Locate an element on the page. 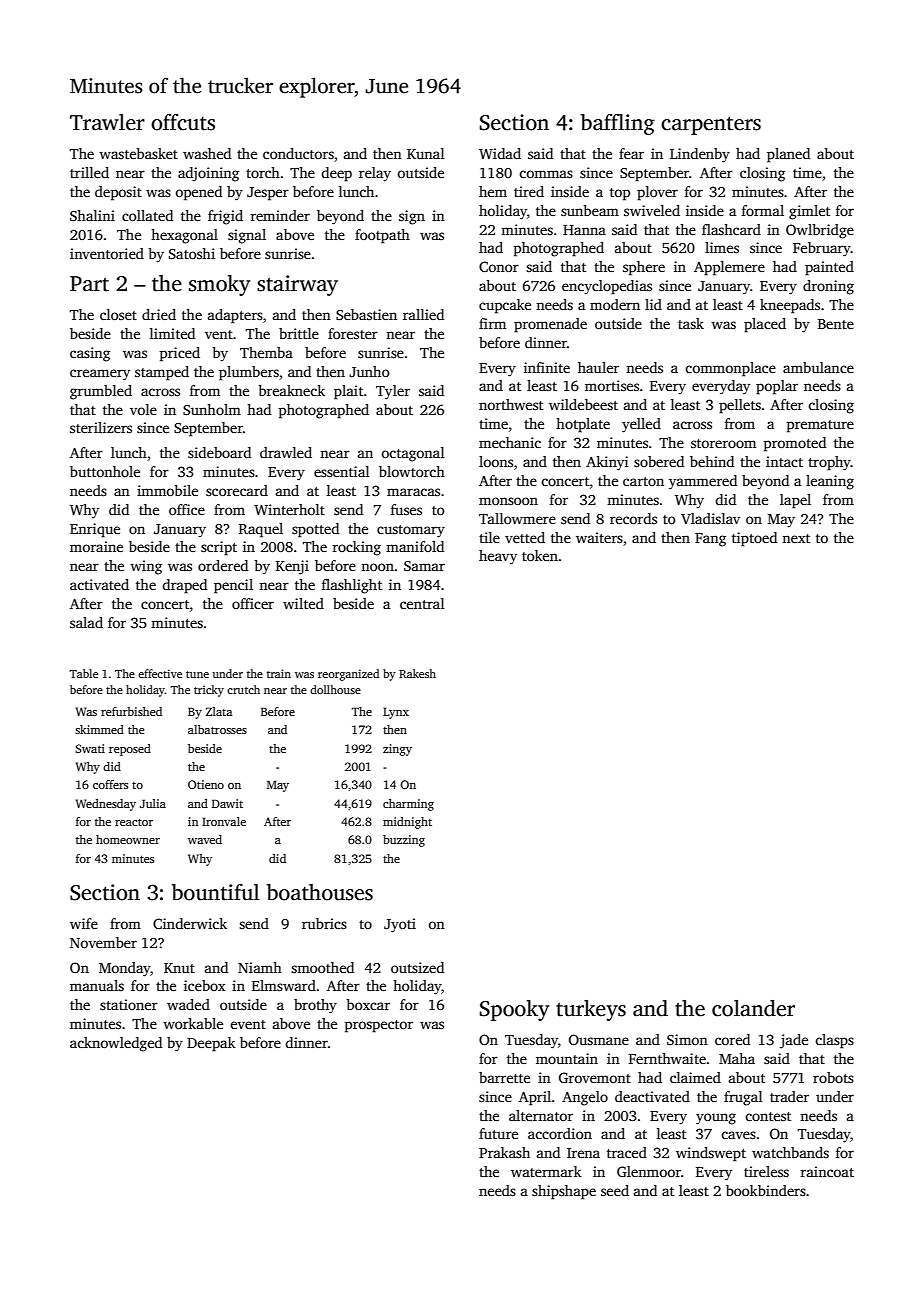 The height and width of the page is (1308, 924). Rakesh is located at coordinates (417, 673).
